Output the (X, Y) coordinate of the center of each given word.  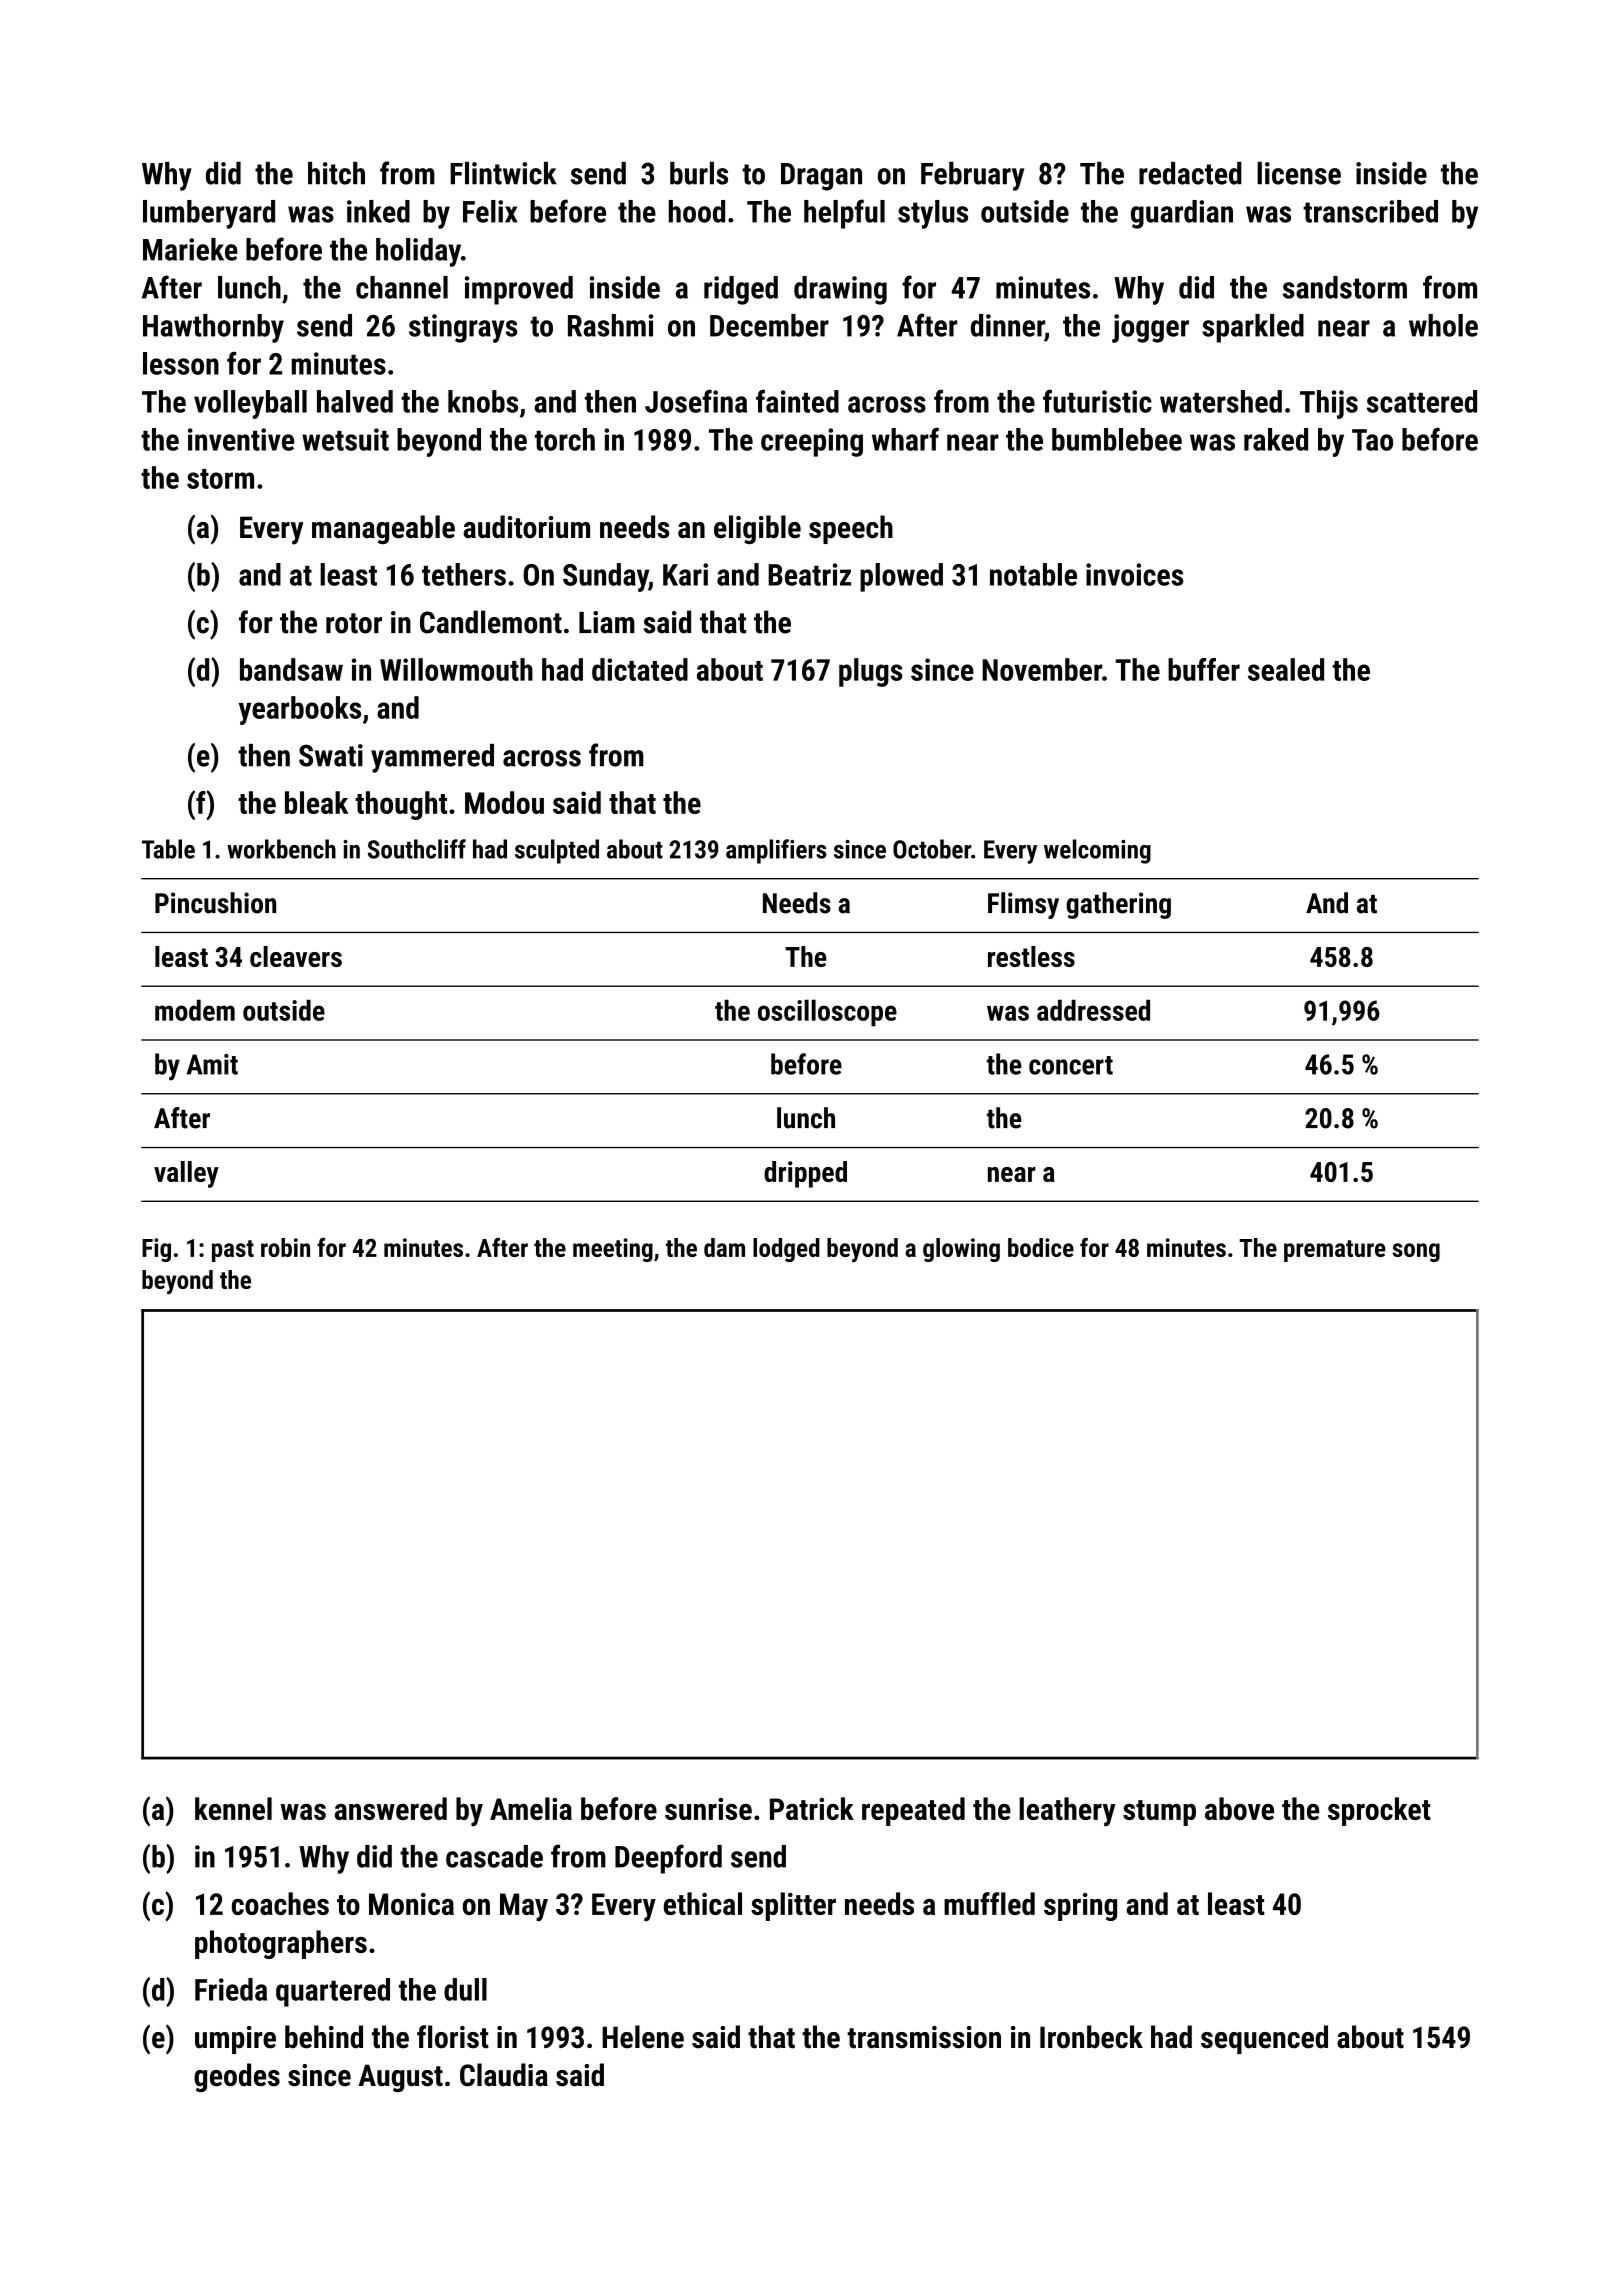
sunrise (708, 1809)
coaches (280, 1903)
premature (1335, 1251)
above (1239, 1808)
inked (378, 211)
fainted (797, 401)
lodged (786, 1250)
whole (1443, 325)
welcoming (1097, 851)
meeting (613, 1250)
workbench (281, 849)
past (233, 1251)
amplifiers (776, 851)
